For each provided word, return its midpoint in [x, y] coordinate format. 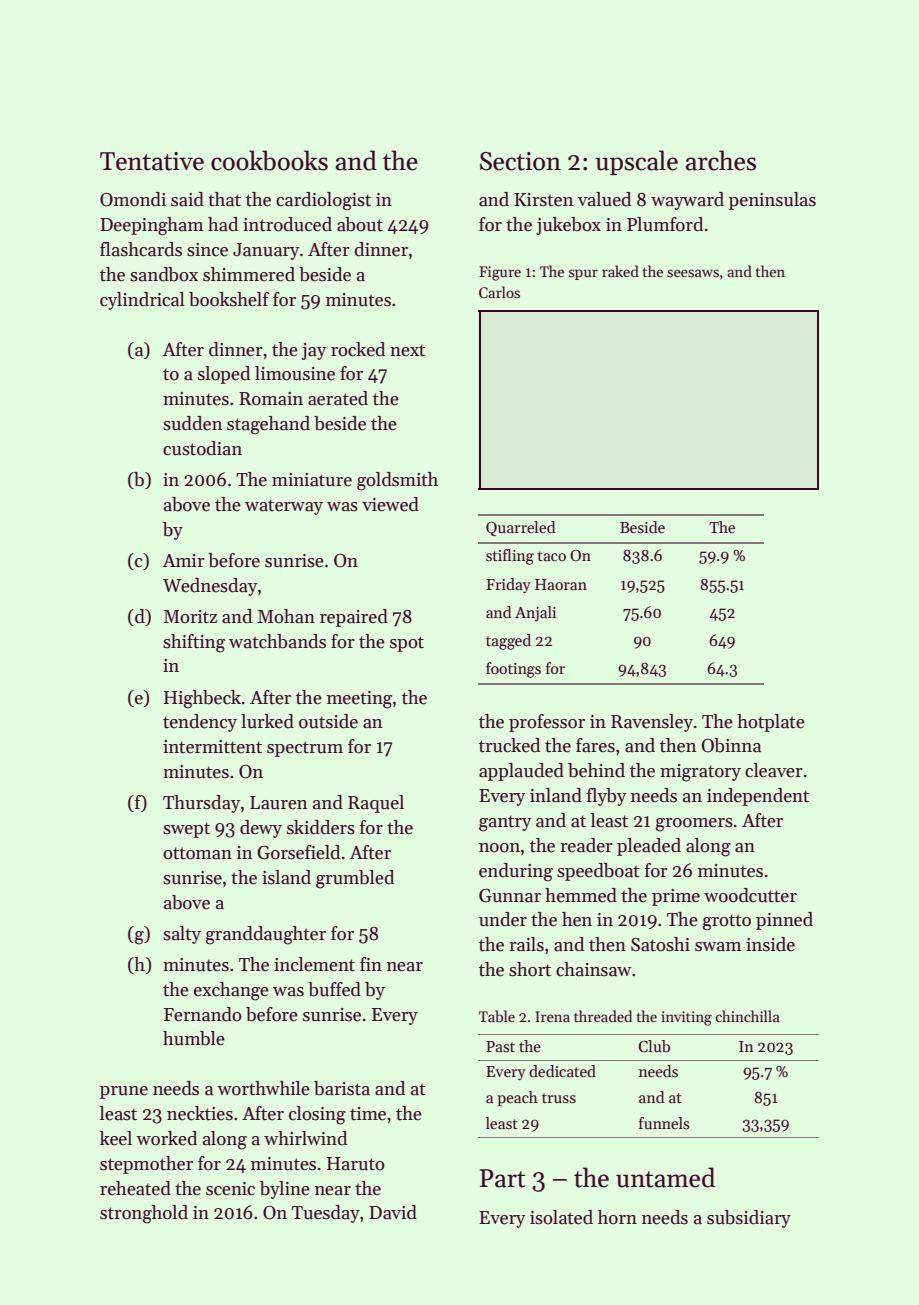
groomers [694, 825]
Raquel [376, 804]
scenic [230, 1189]
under [503, 919]
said [187, 199]
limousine [295, 373]
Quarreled [520, 528]
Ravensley [652, 723]
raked [620, 271]
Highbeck [202, 699]
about [360, 224]
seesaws [693, 273]
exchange [231, 991]
